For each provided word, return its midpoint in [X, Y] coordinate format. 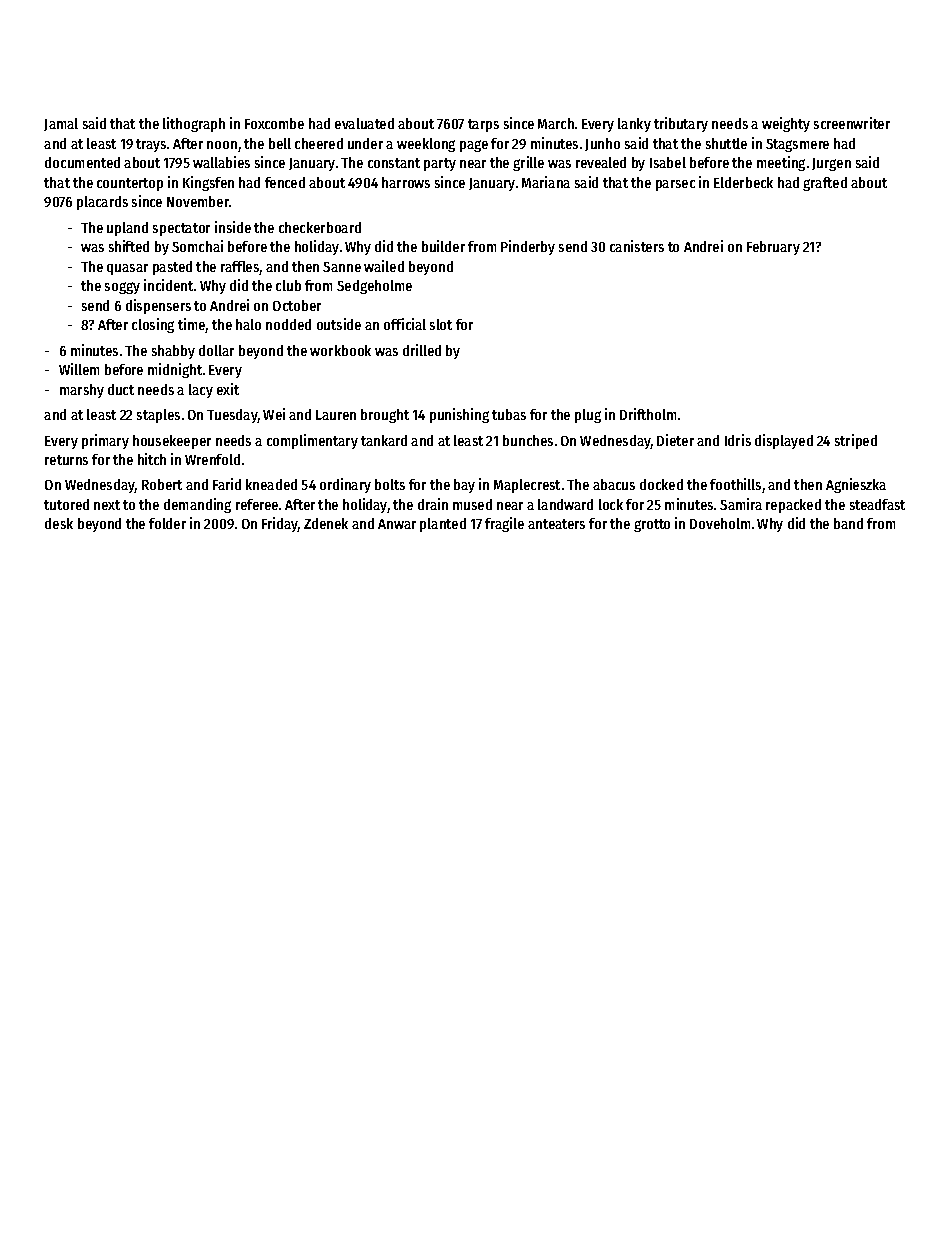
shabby [173, 352]
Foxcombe [274, 123]
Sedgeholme [374, 287]
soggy [122, 288]
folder [167, 523]
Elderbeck [743, 182]
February [773, 248]
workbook [340, 350]
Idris [738, 440]
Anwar [397, 524]
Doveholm [720, 523]
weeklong [426, 145]
